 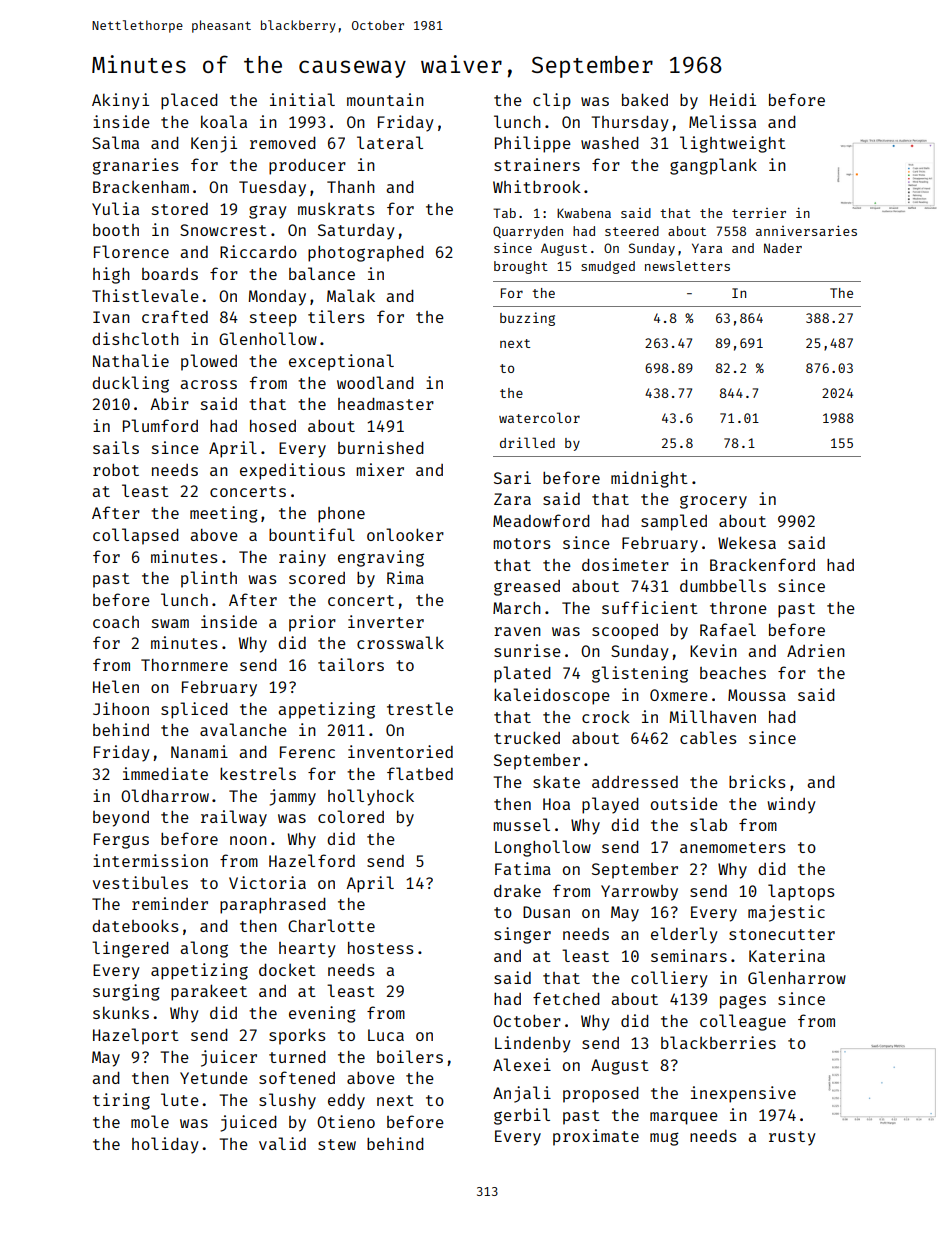 I want to click on Tab, so click(x=504, y=213).
